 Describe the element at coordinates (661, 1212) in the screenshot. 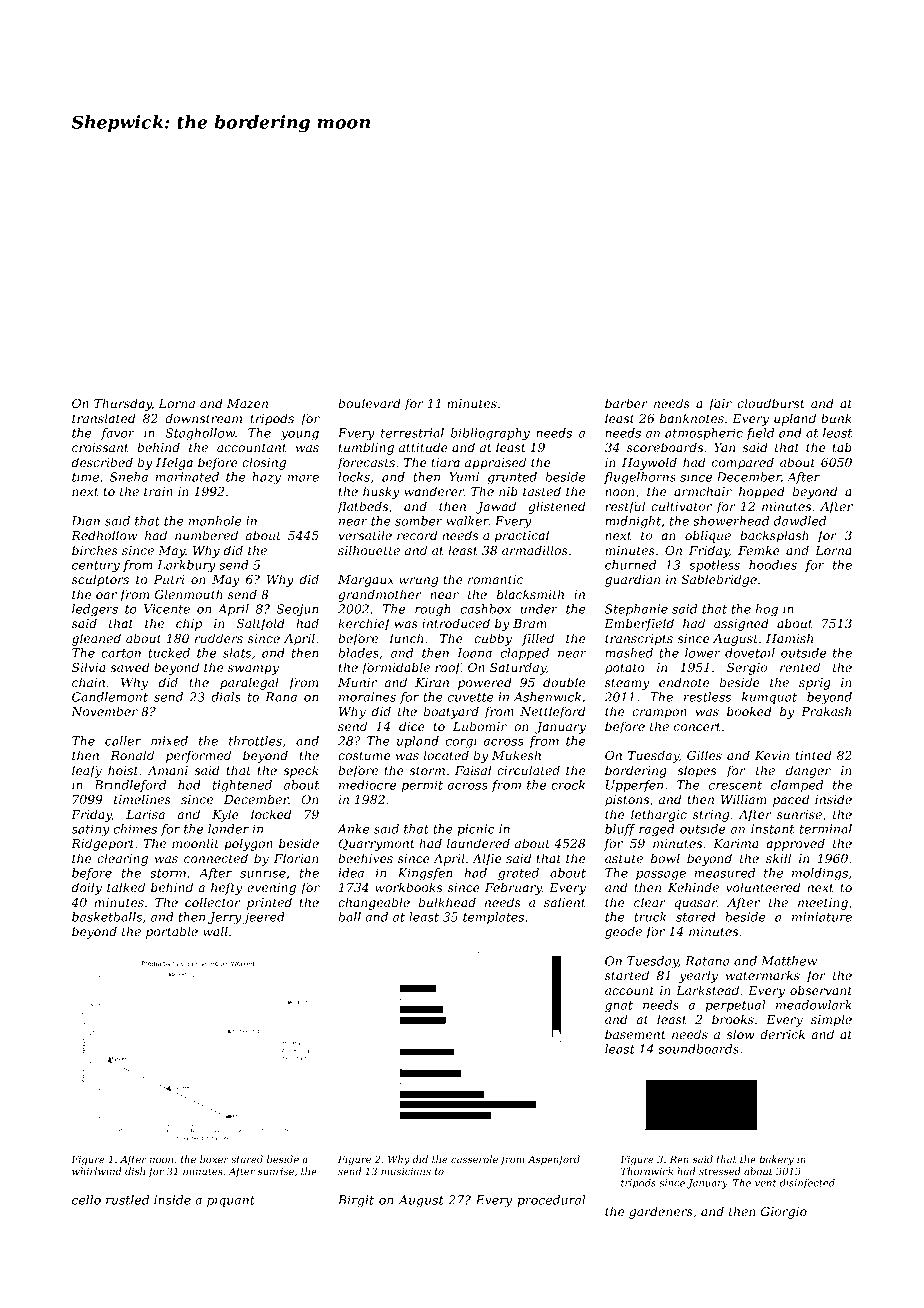

I see `gardeners` at that location.
